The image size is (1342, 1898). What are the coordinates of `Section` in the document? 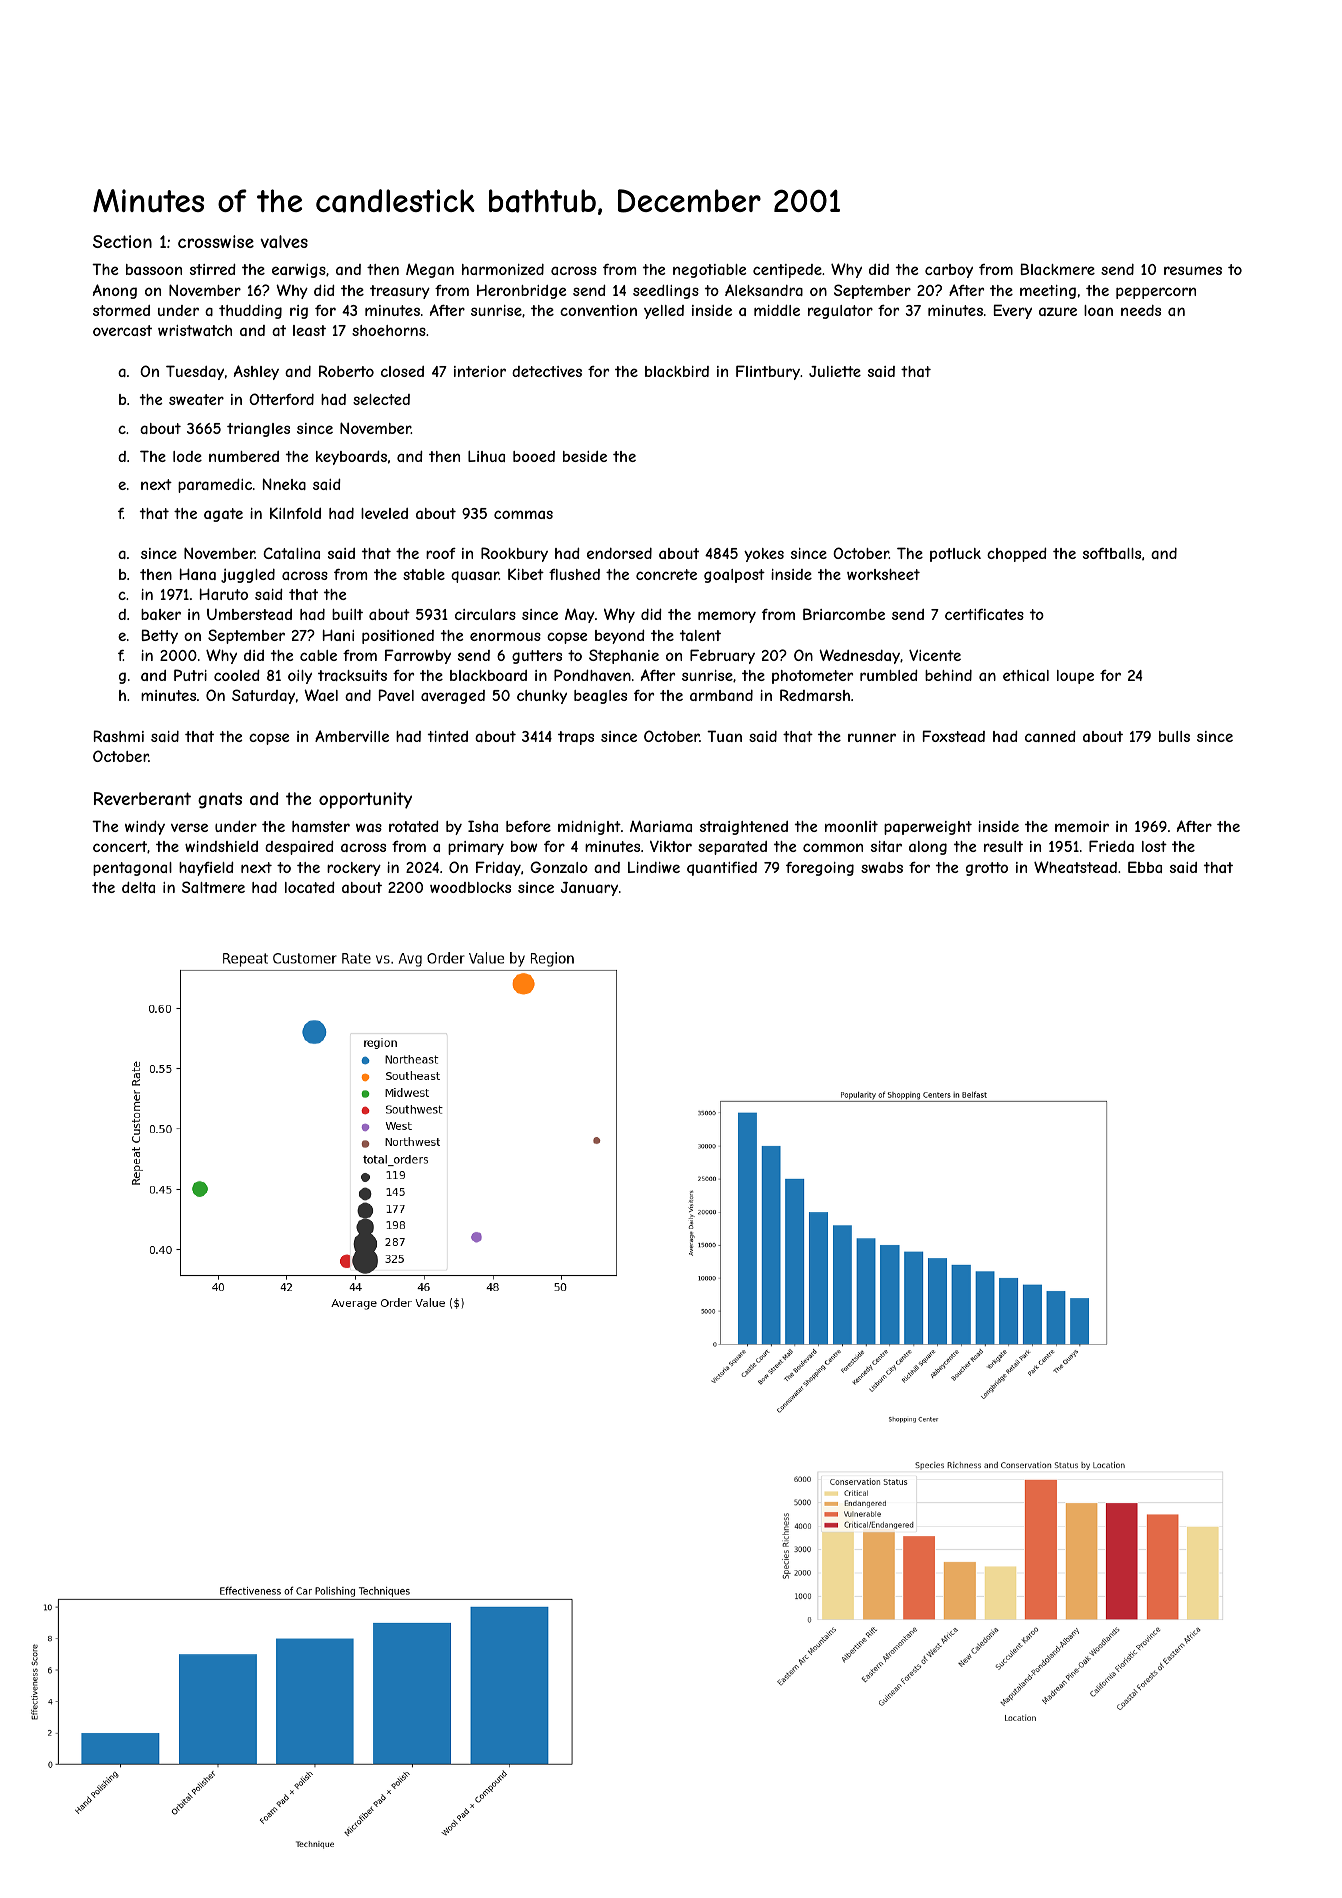 It's located at (122, 241).
